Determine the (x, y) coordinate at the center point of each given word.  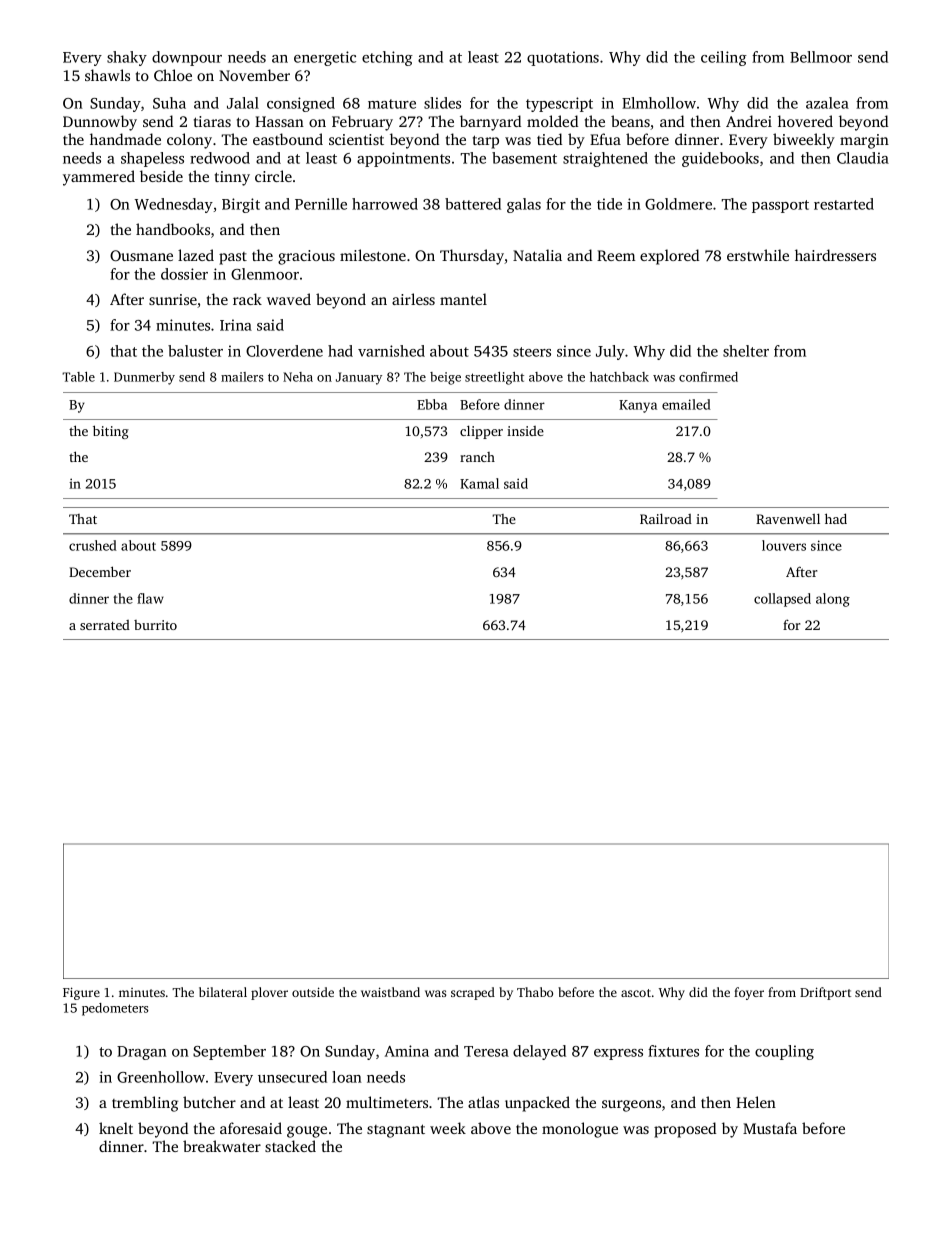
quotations (563, 58)
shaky (127, 58)
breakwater (222, 1146)
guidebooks (720, 159)
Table (78, 377)
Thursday (472, 257)
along (833, 600)
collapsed (782, 600)
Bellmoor (821, 57)
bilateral (223, 992)
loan (347, 1077)
